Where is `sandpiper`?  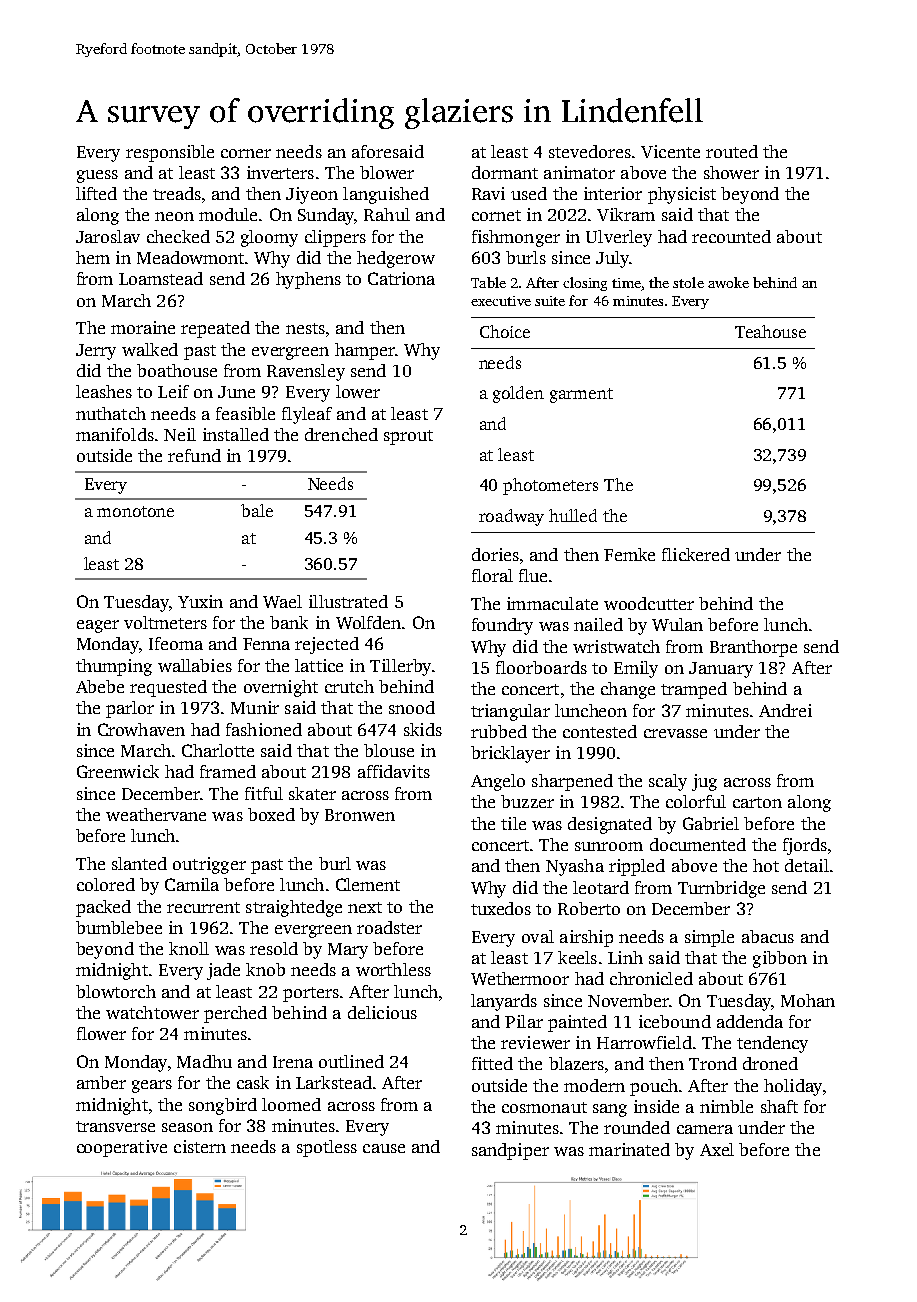
sandpiper is located at coordinates (510, 1151).
